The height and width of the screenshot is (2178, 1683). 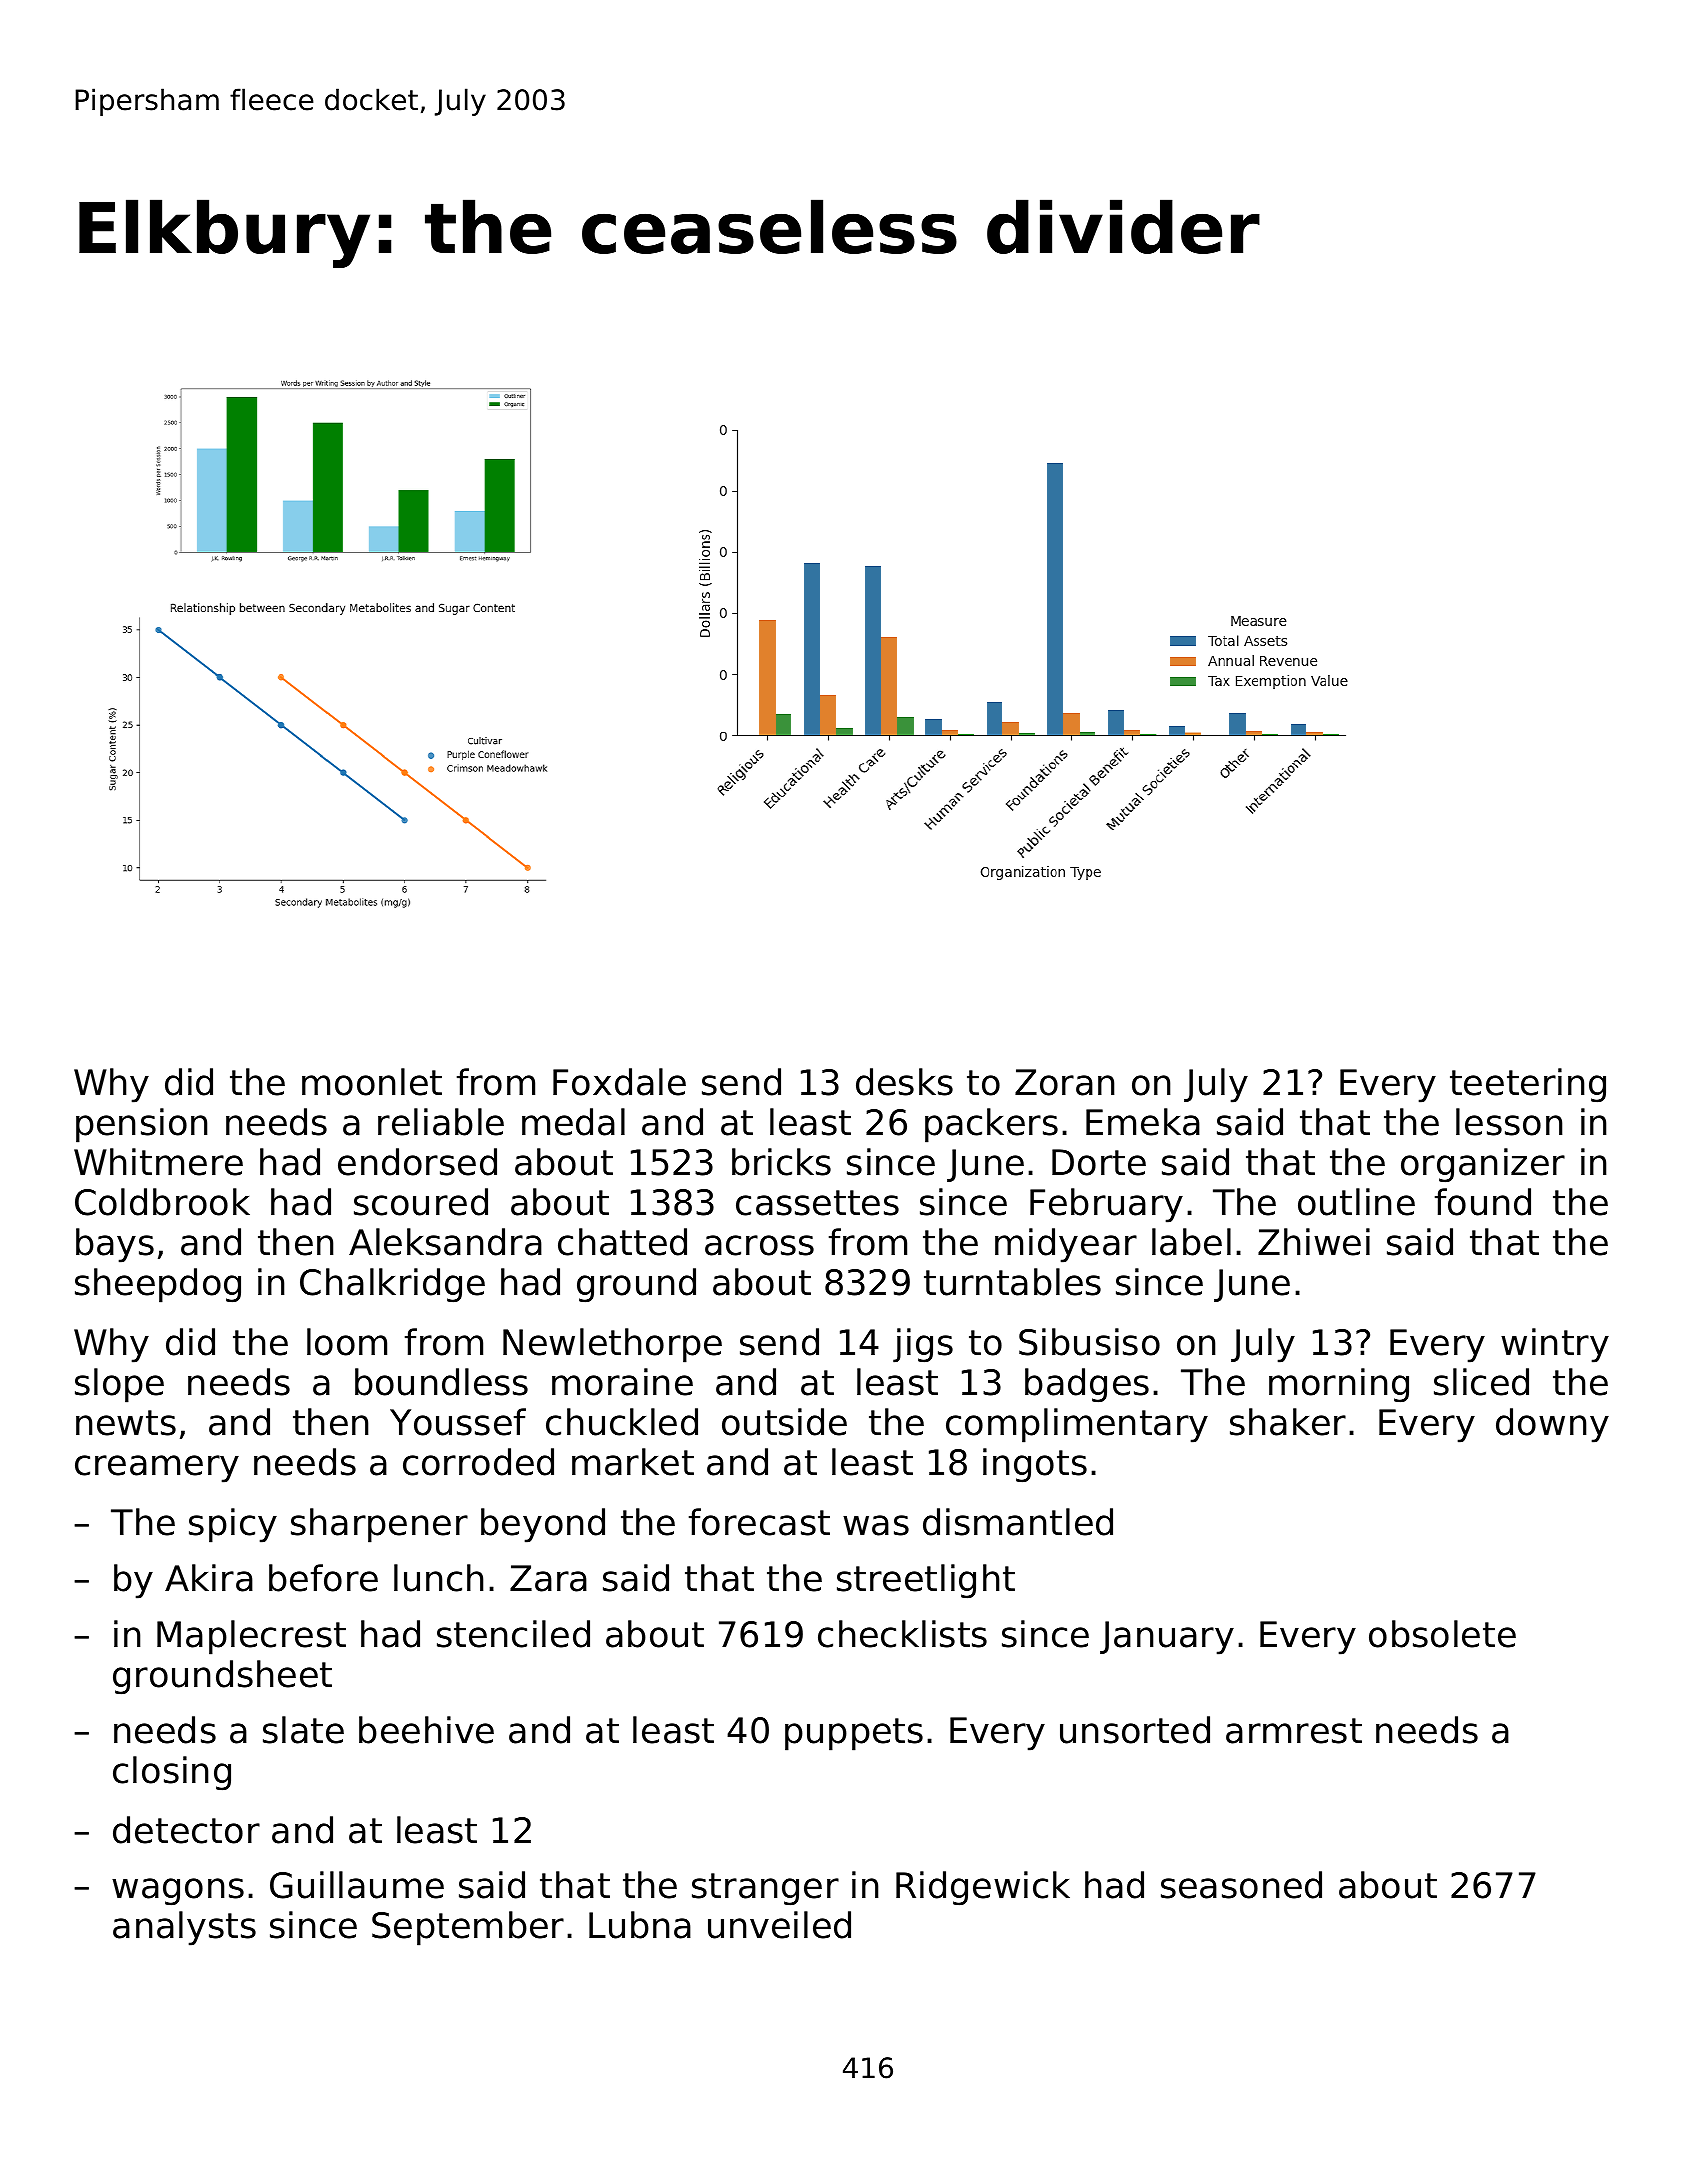 What do you see at coordinates (1442, 1634) in the screenshot?
I see `obsolete` at bounding box center [1442, 1634].
